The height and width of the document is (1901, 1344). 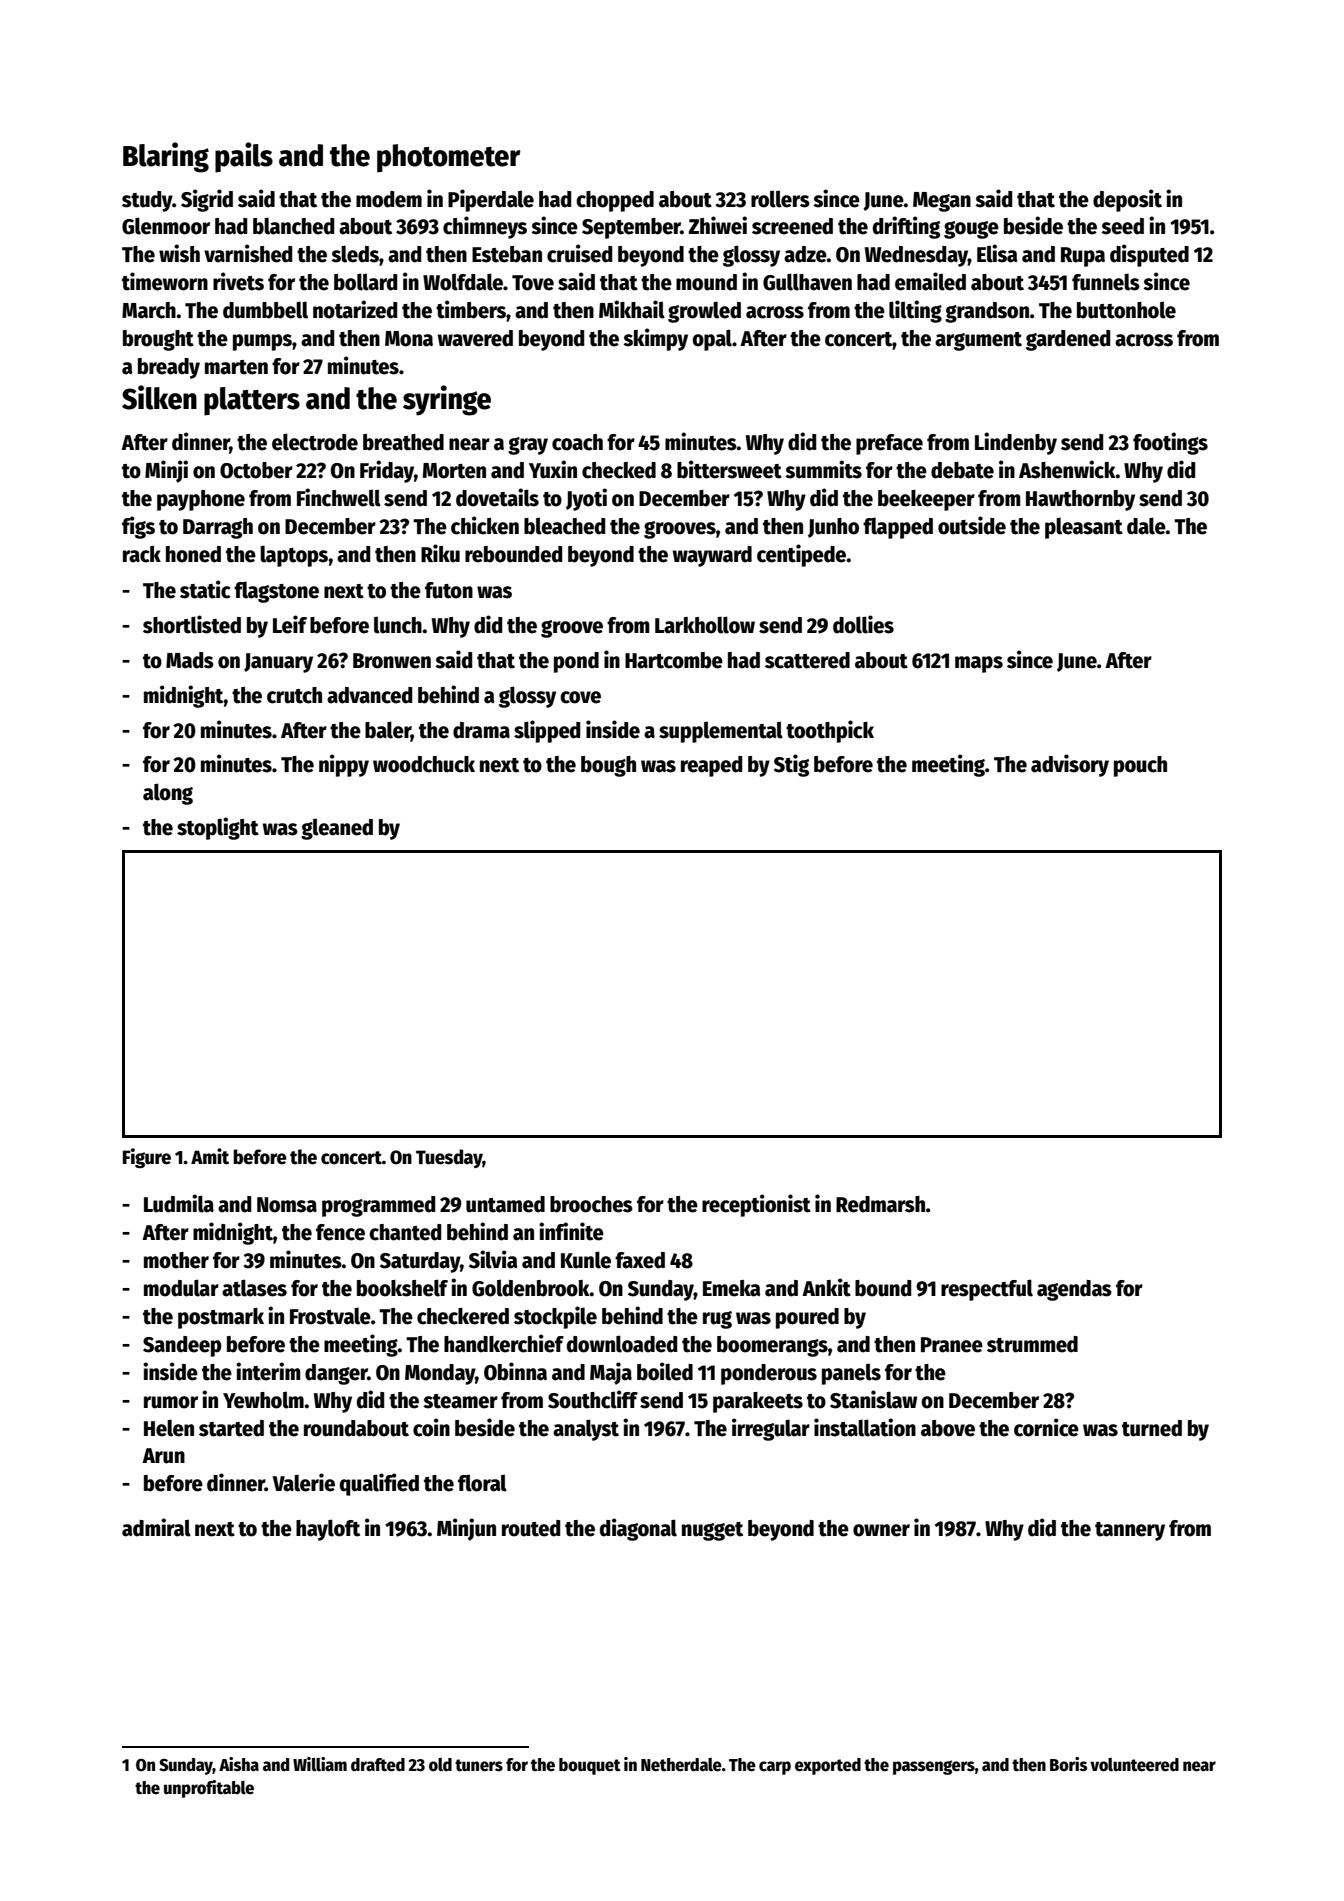 I want to click on admiral, so click(x=156, y=1527).
